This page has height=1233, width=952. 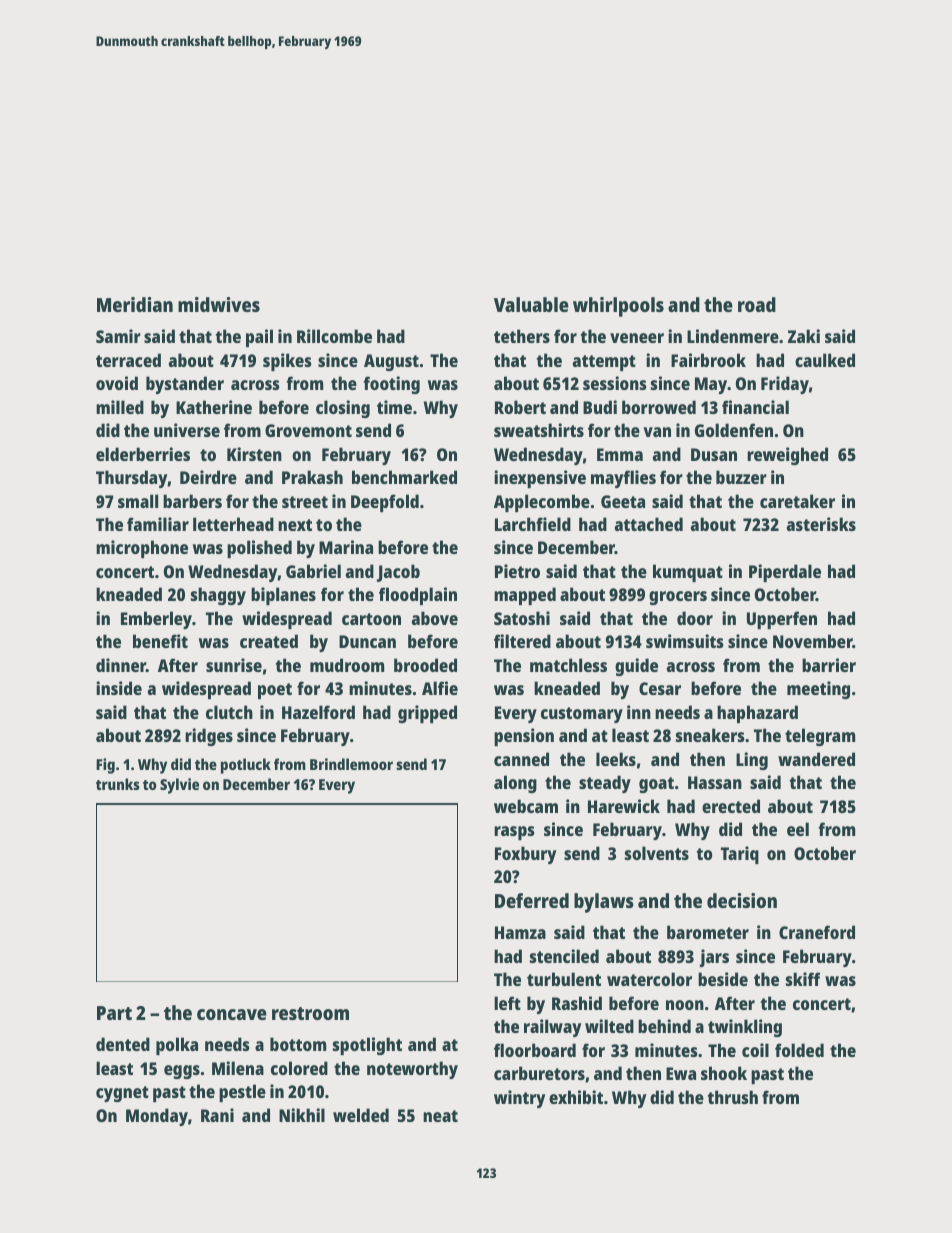 I want to click on Zaki, so click(x=804, y=336).
